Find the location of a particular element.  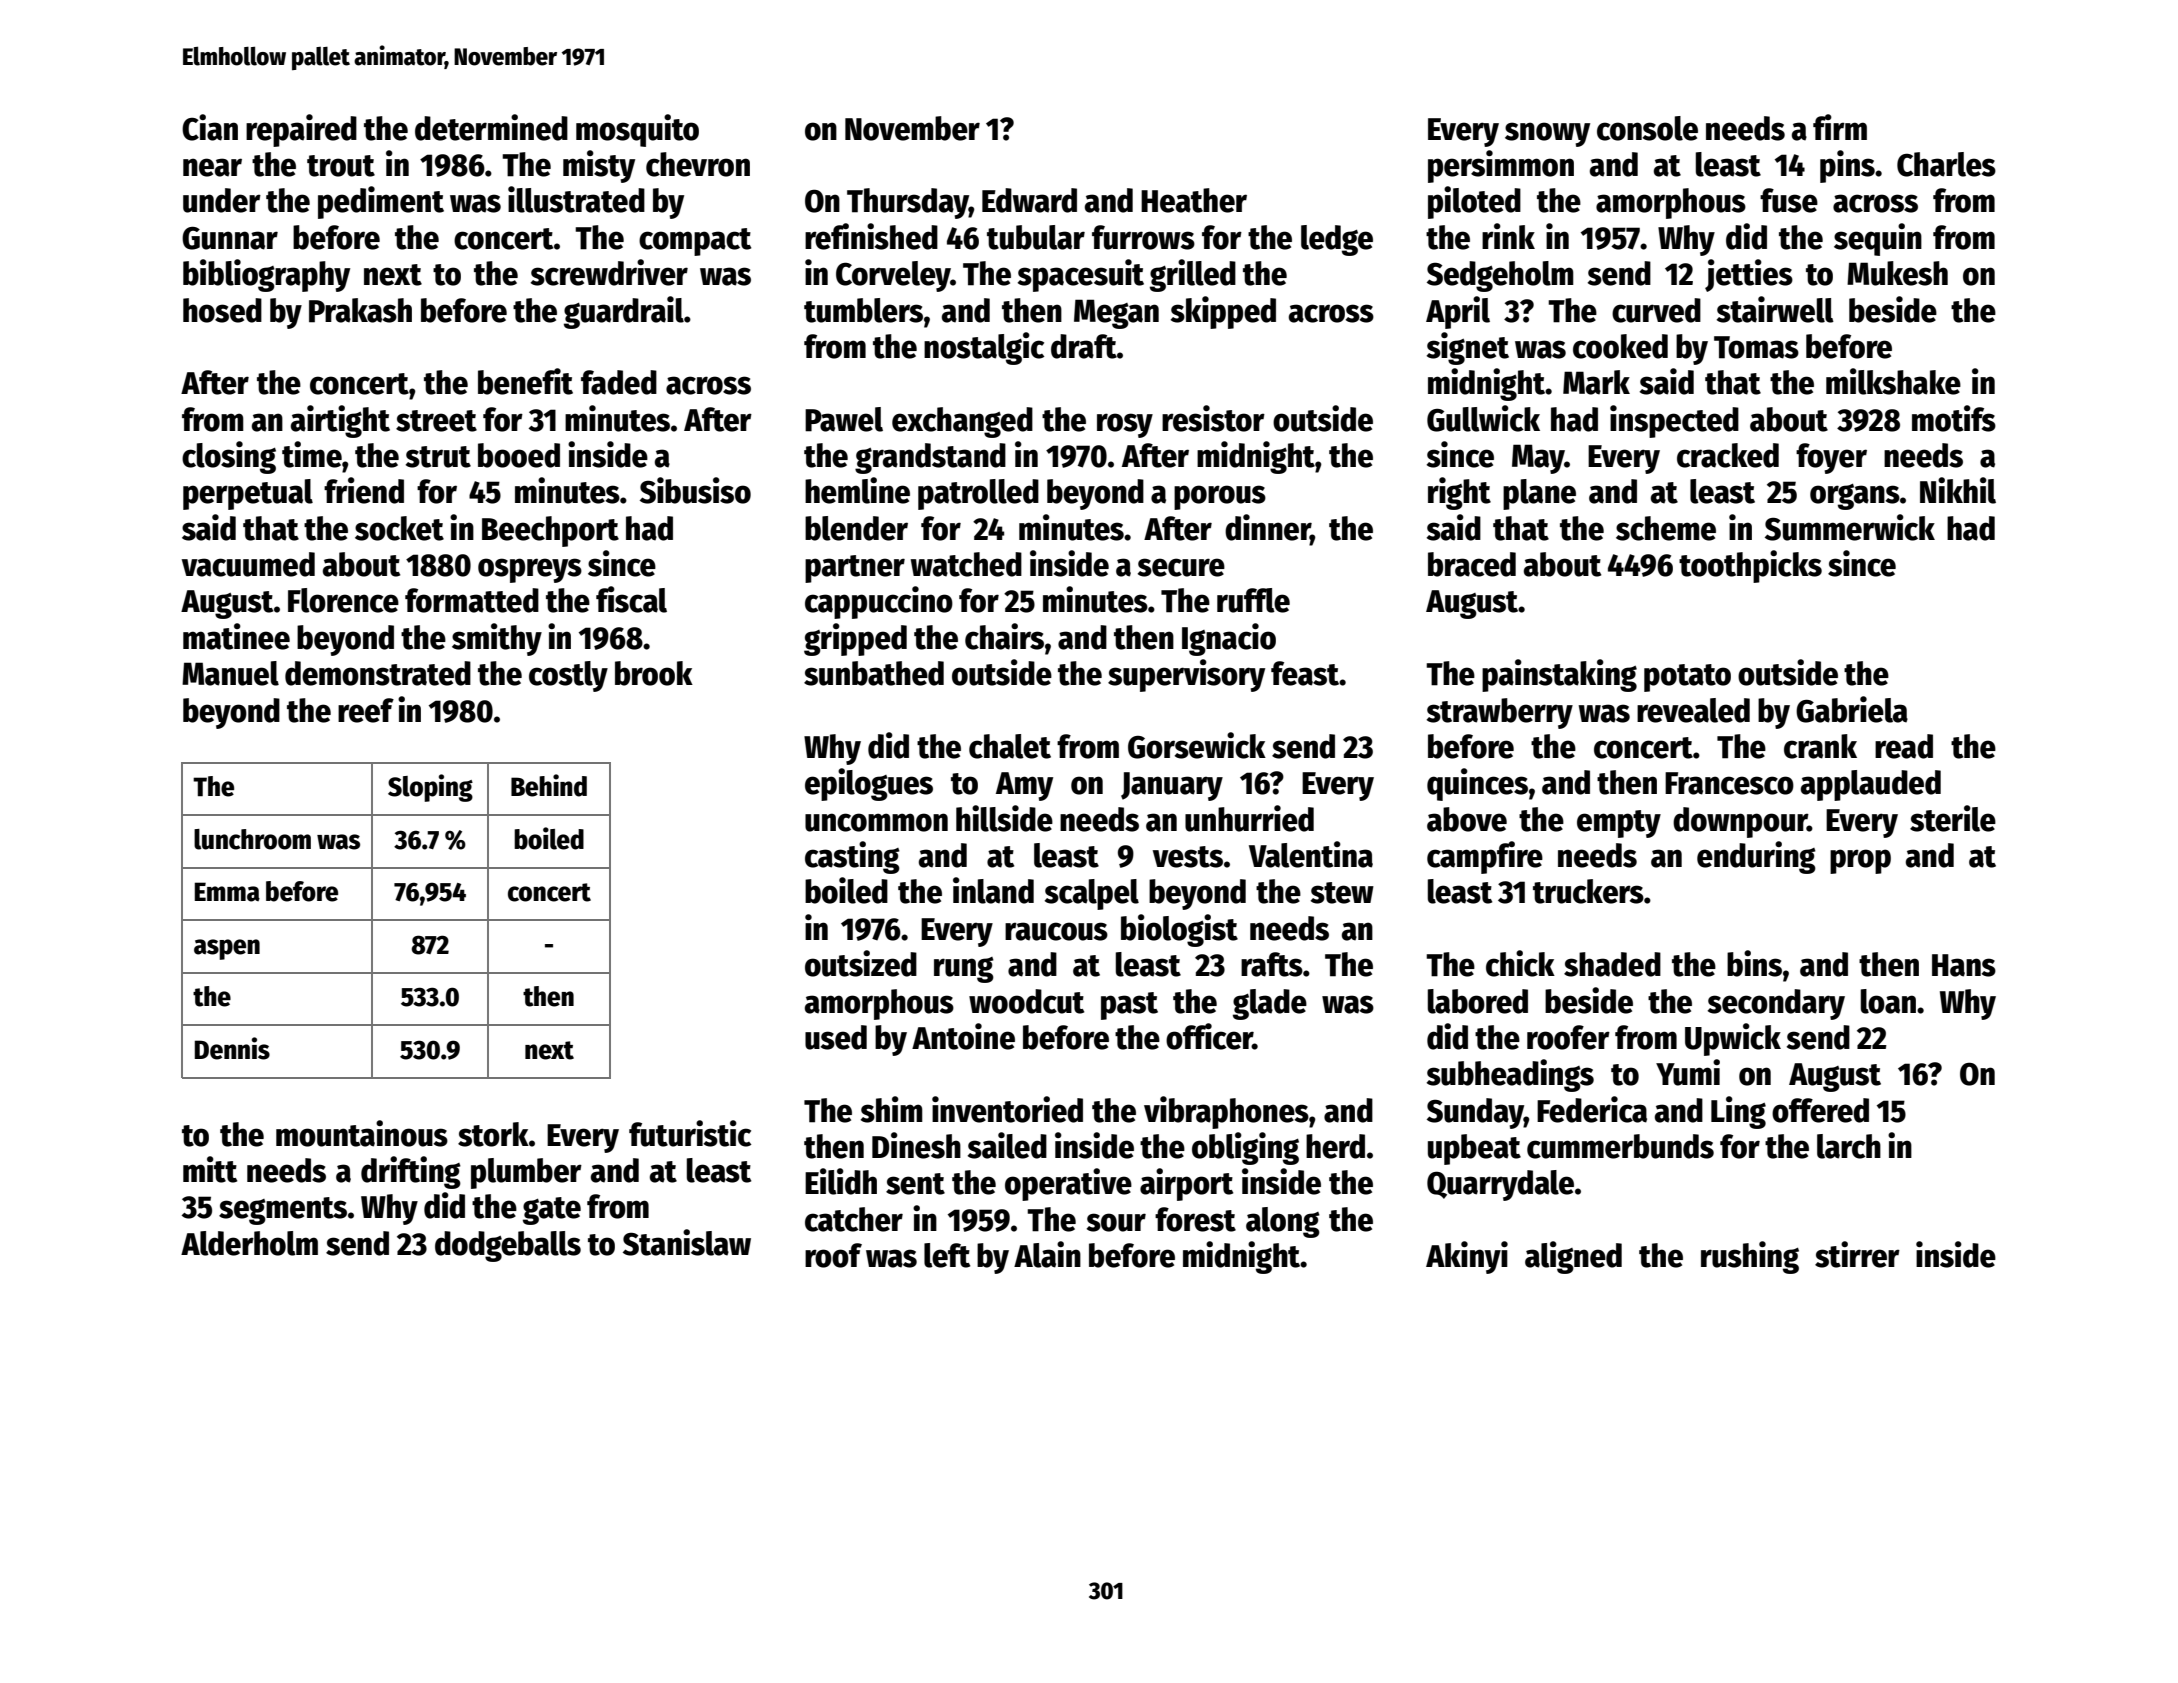

lunchroom is located at coordinates (252, 839).
